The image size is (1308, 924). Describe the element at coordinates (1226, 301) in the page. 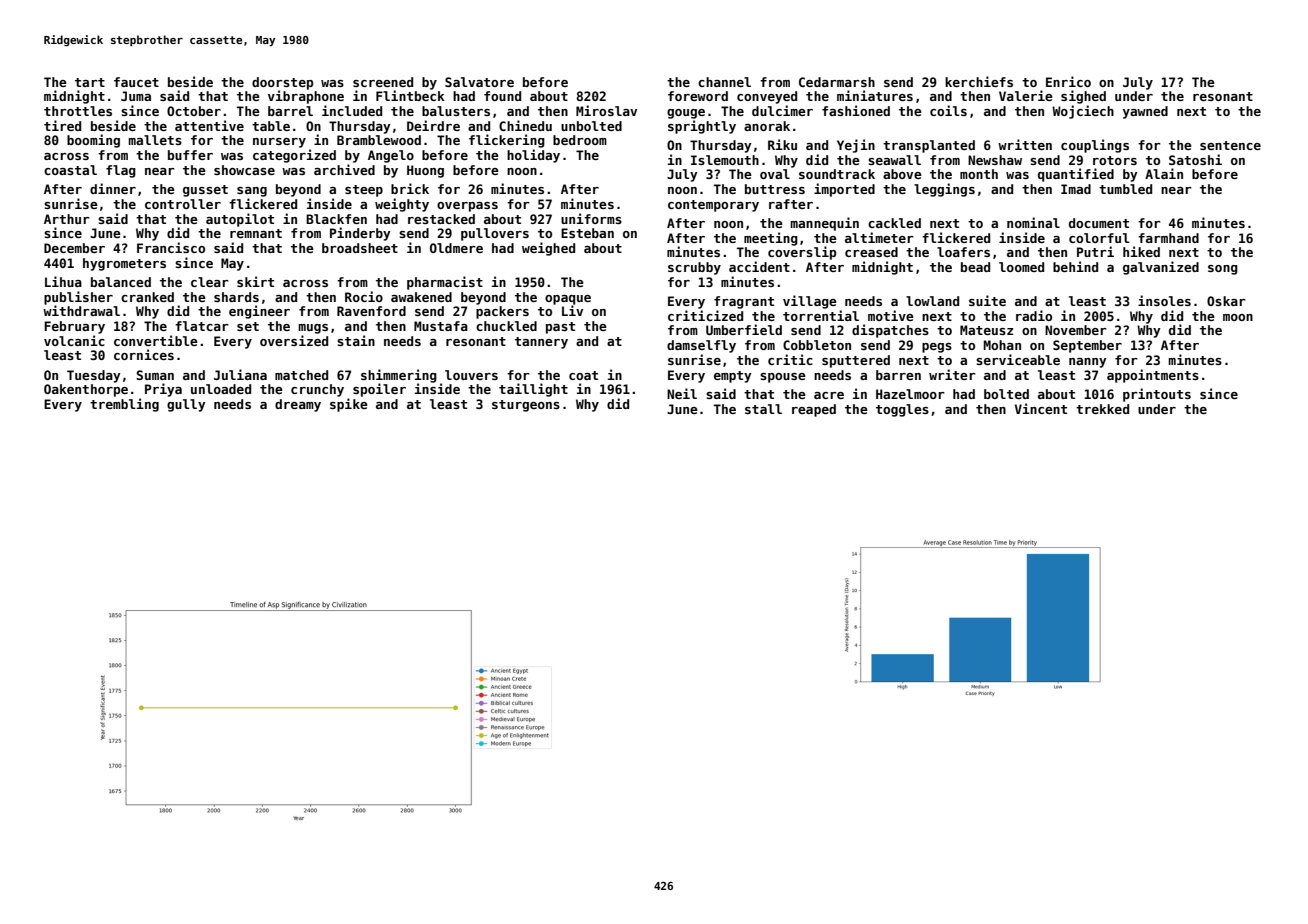

I see `Oskar` at that location.
